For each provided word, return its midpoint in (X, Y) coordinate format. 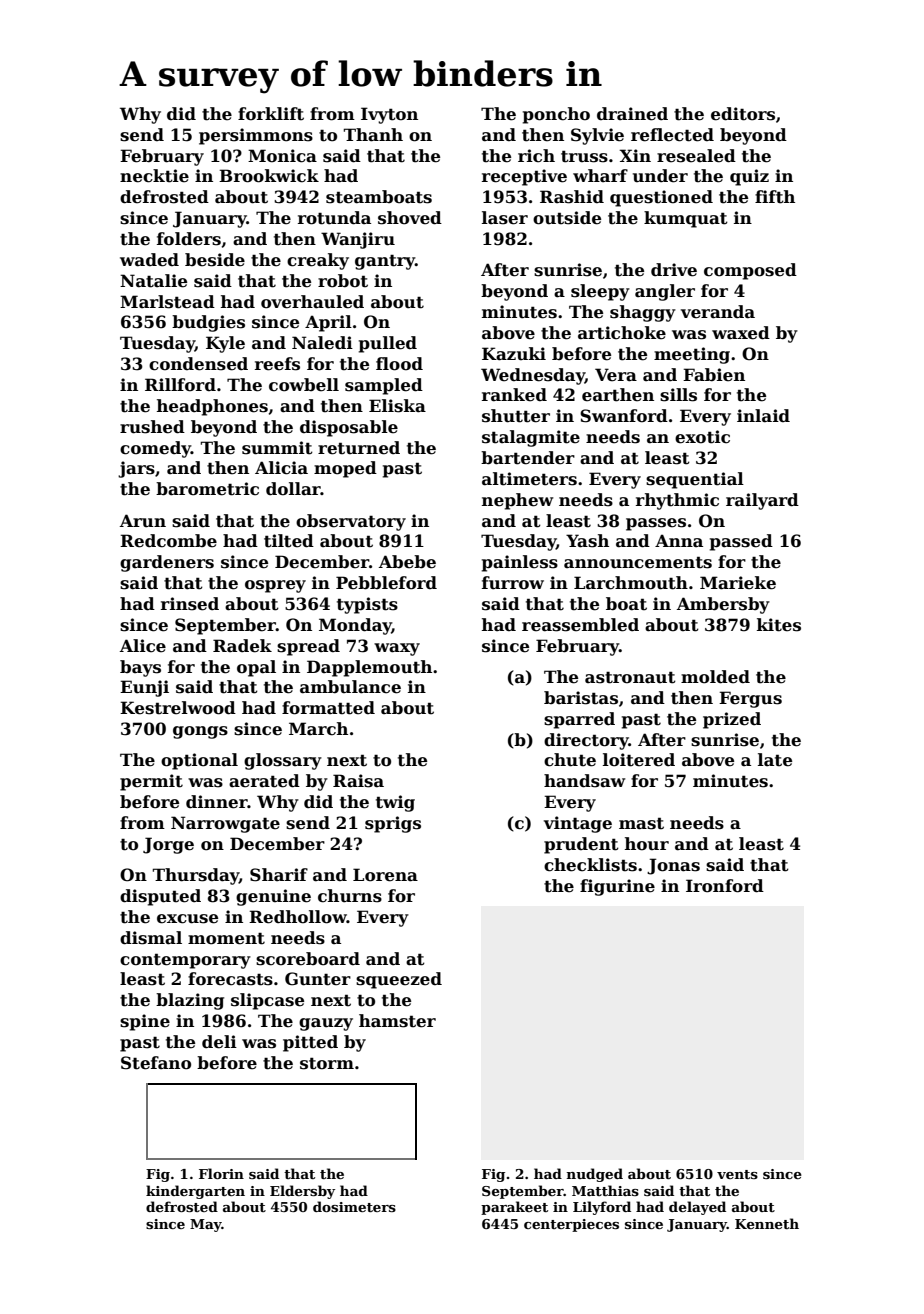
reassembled (580, 625)
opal (256, 668)
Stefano (156, 1063)
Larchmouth (631, 583)
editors (743, 114)
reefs (277, 364)
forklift (271, 114)
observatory (351, 522)
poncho (556, 115)
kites (779, 625)
